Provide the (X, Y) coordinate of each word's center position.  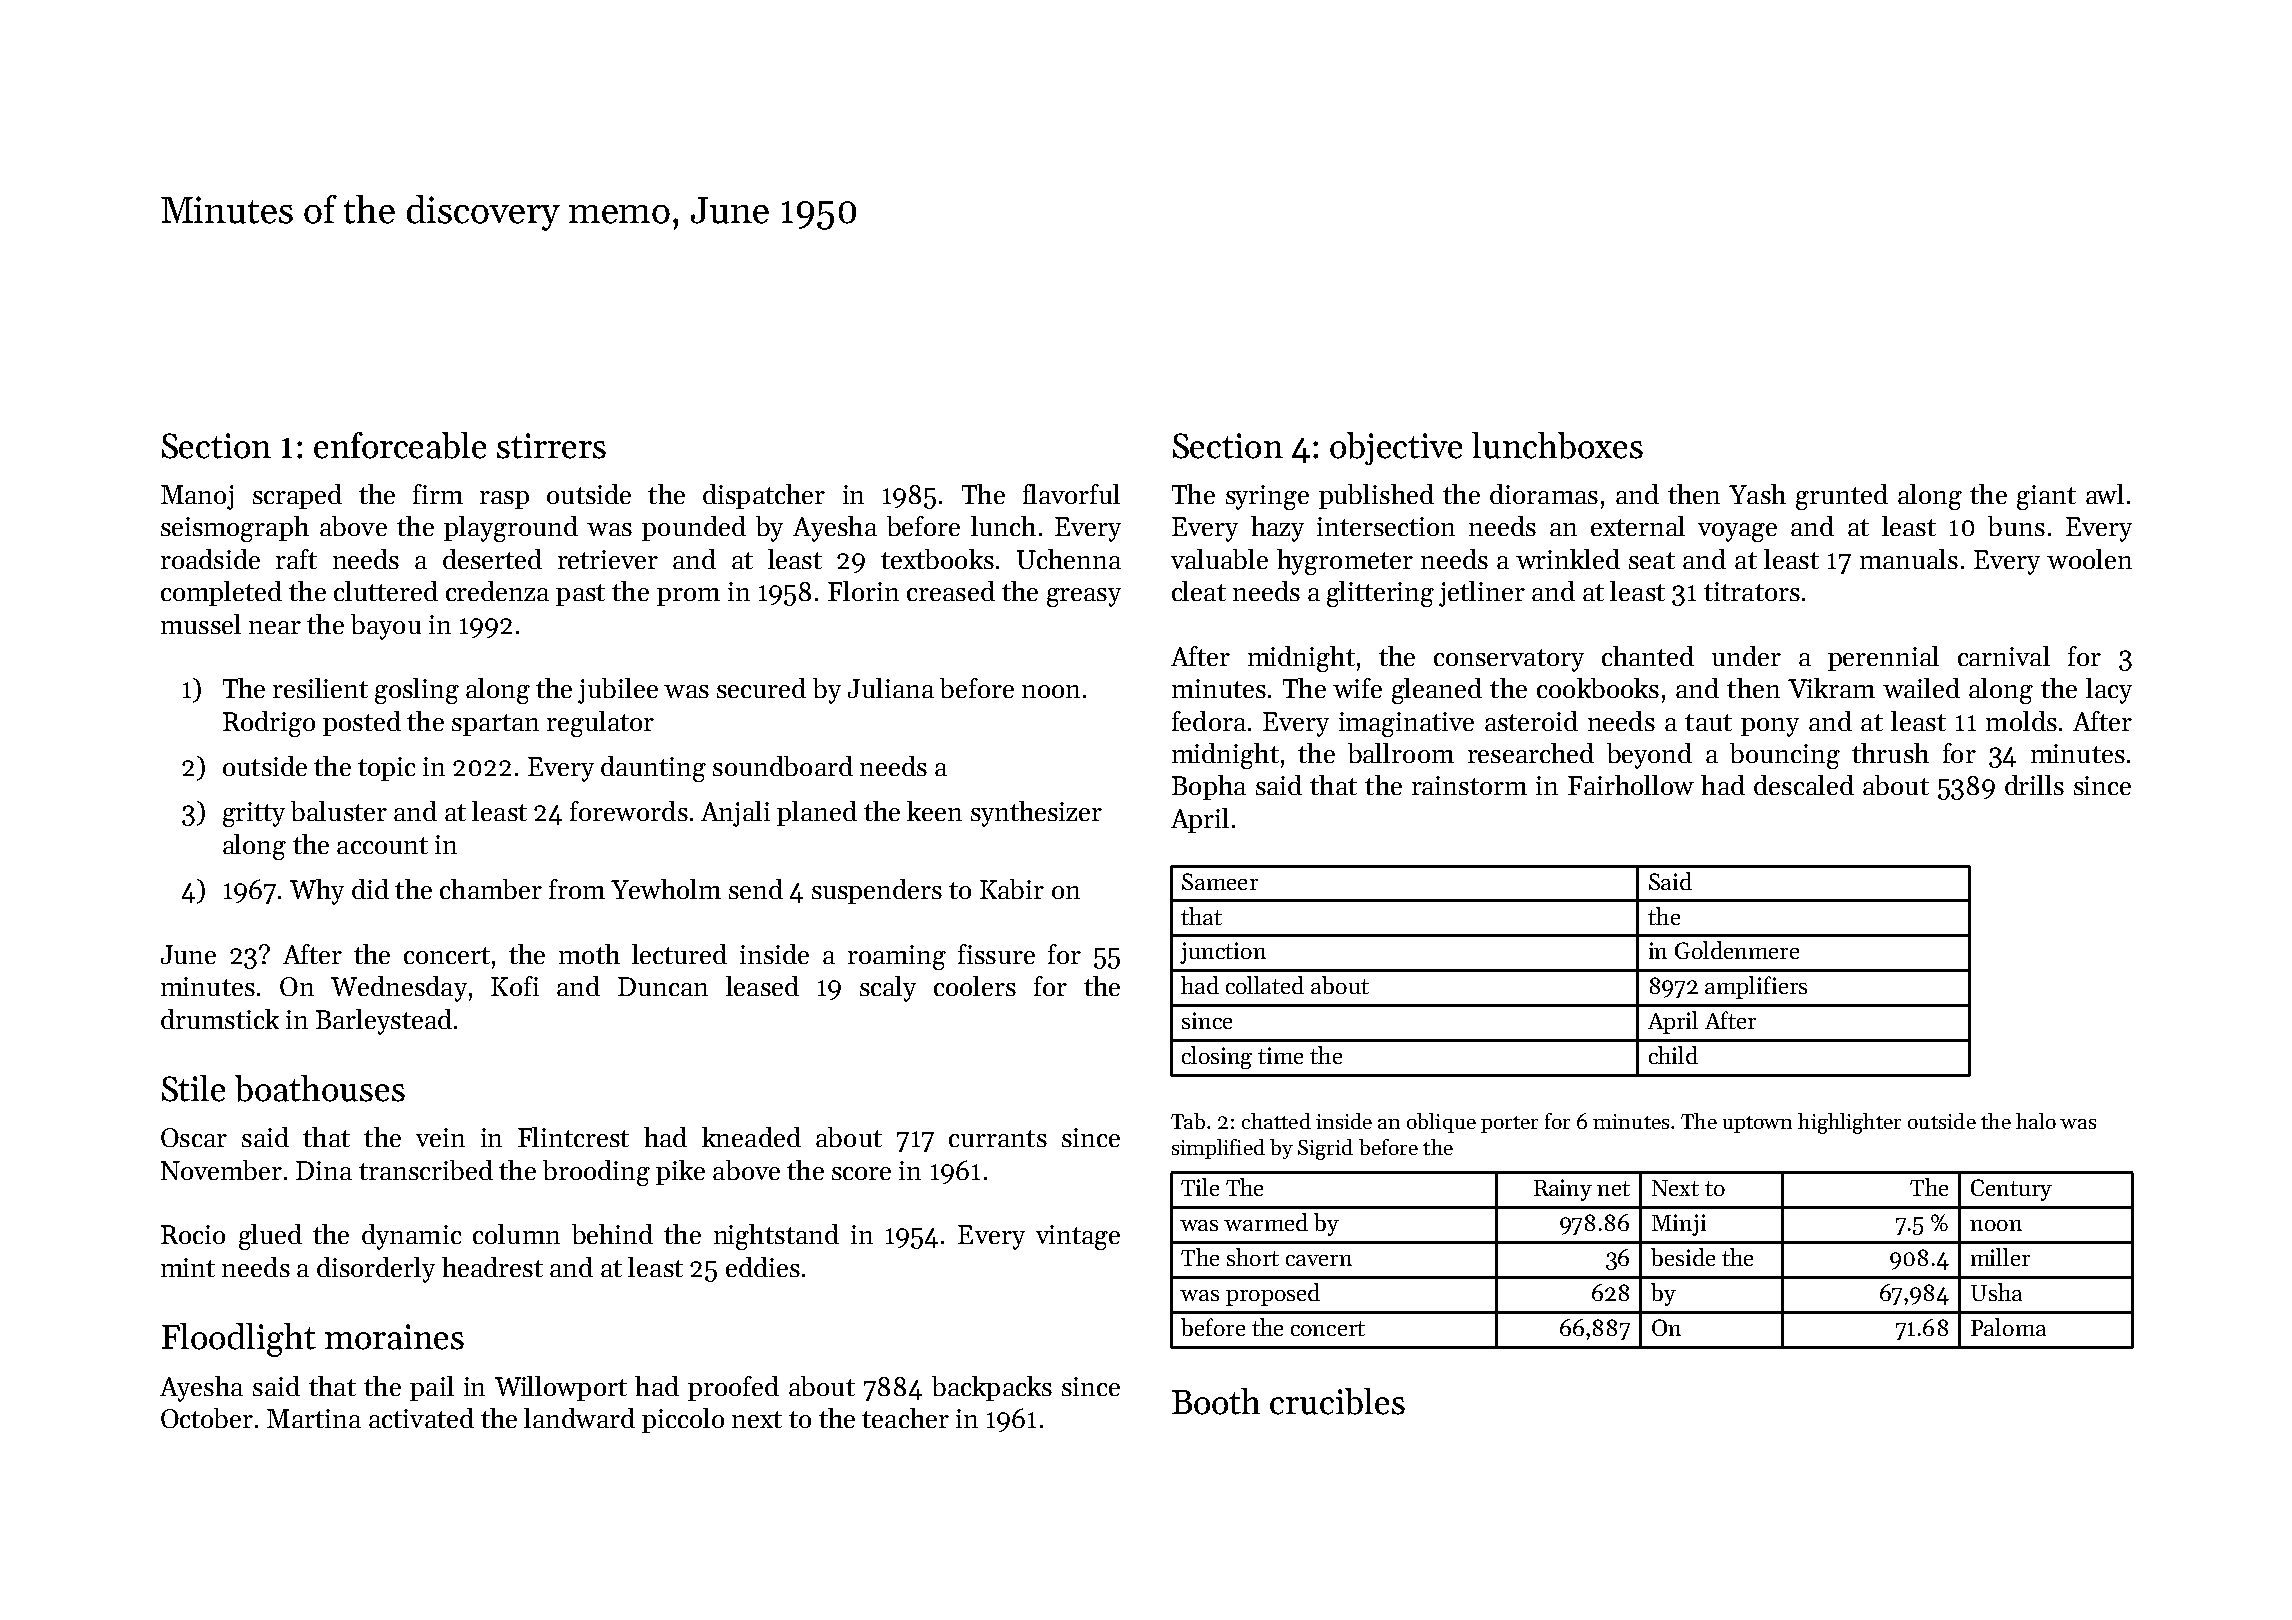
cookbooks (1598, 688)
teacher (905, 1418)
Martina (314, 1418)
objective (1396, 448)
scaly (888, 989)
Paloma (2008, 1327)
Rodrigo (269, 724)
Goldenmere (1737, 950)
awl (2105, 494)
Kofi (515, 986)
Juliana (891, 688)
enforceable (400, 445)
